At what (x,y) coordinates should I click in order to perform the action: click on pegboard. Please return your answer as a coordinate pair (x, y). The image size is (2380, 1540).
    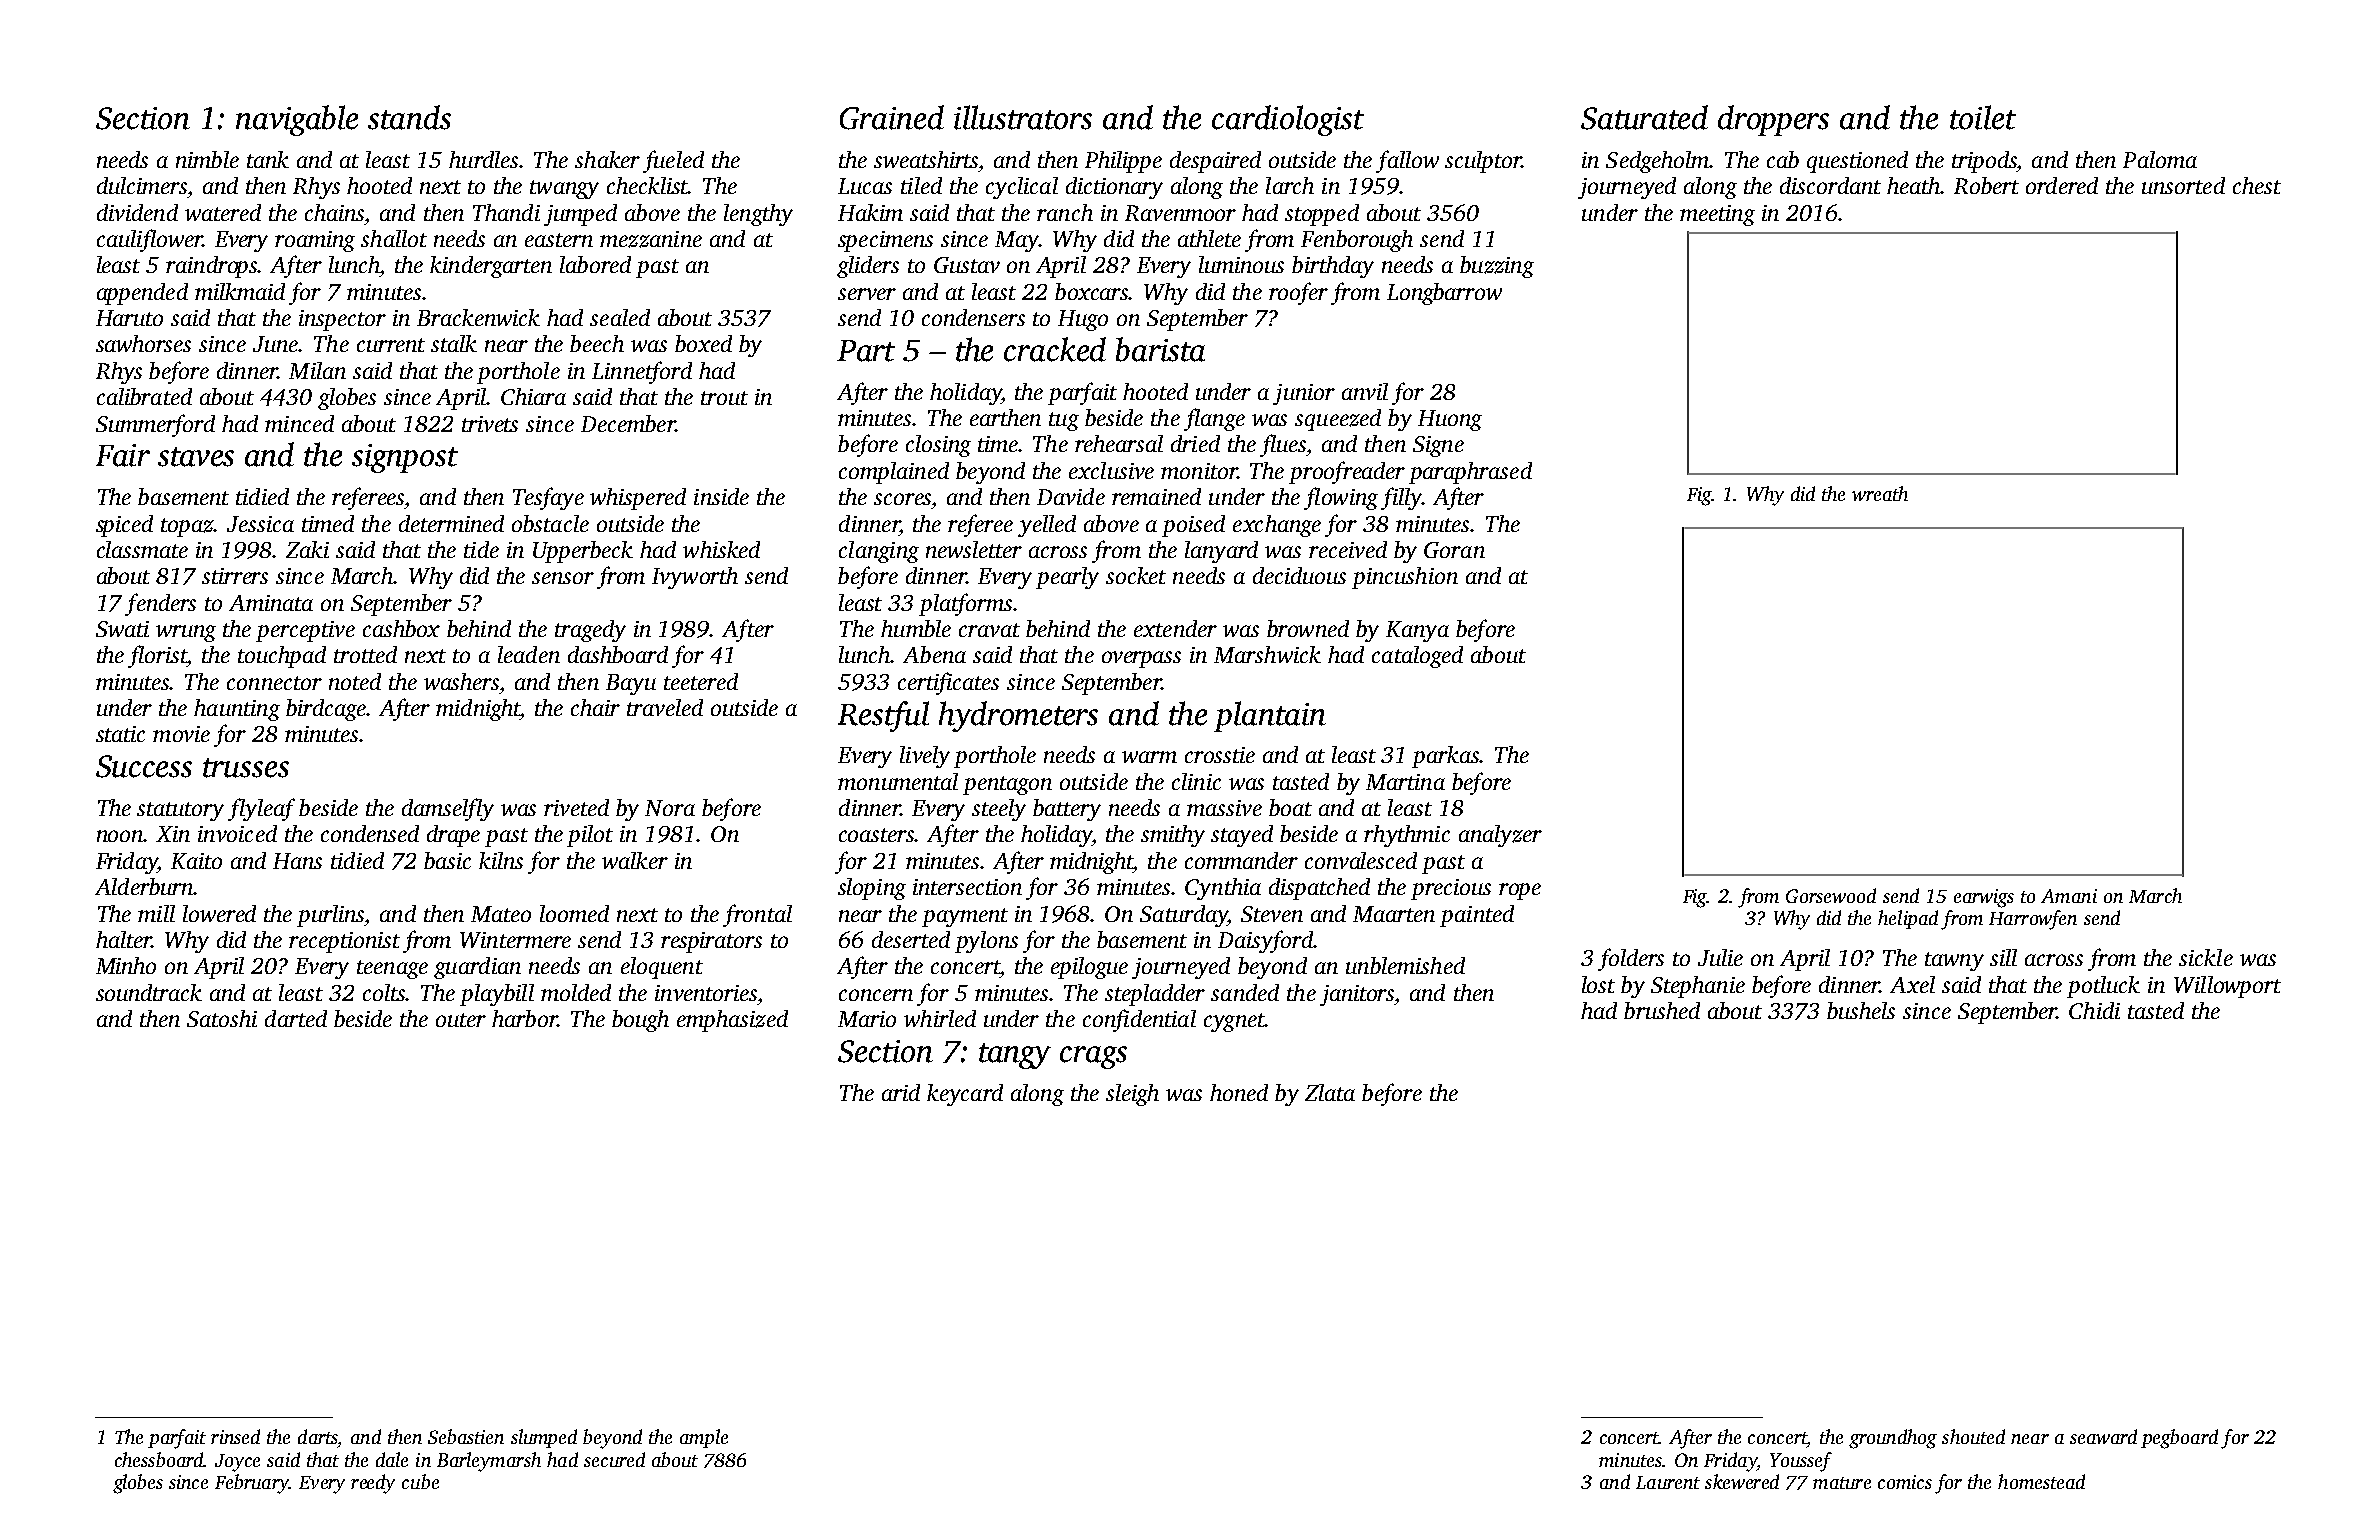
    Looking at the image, I should click on (2179, 1439).
